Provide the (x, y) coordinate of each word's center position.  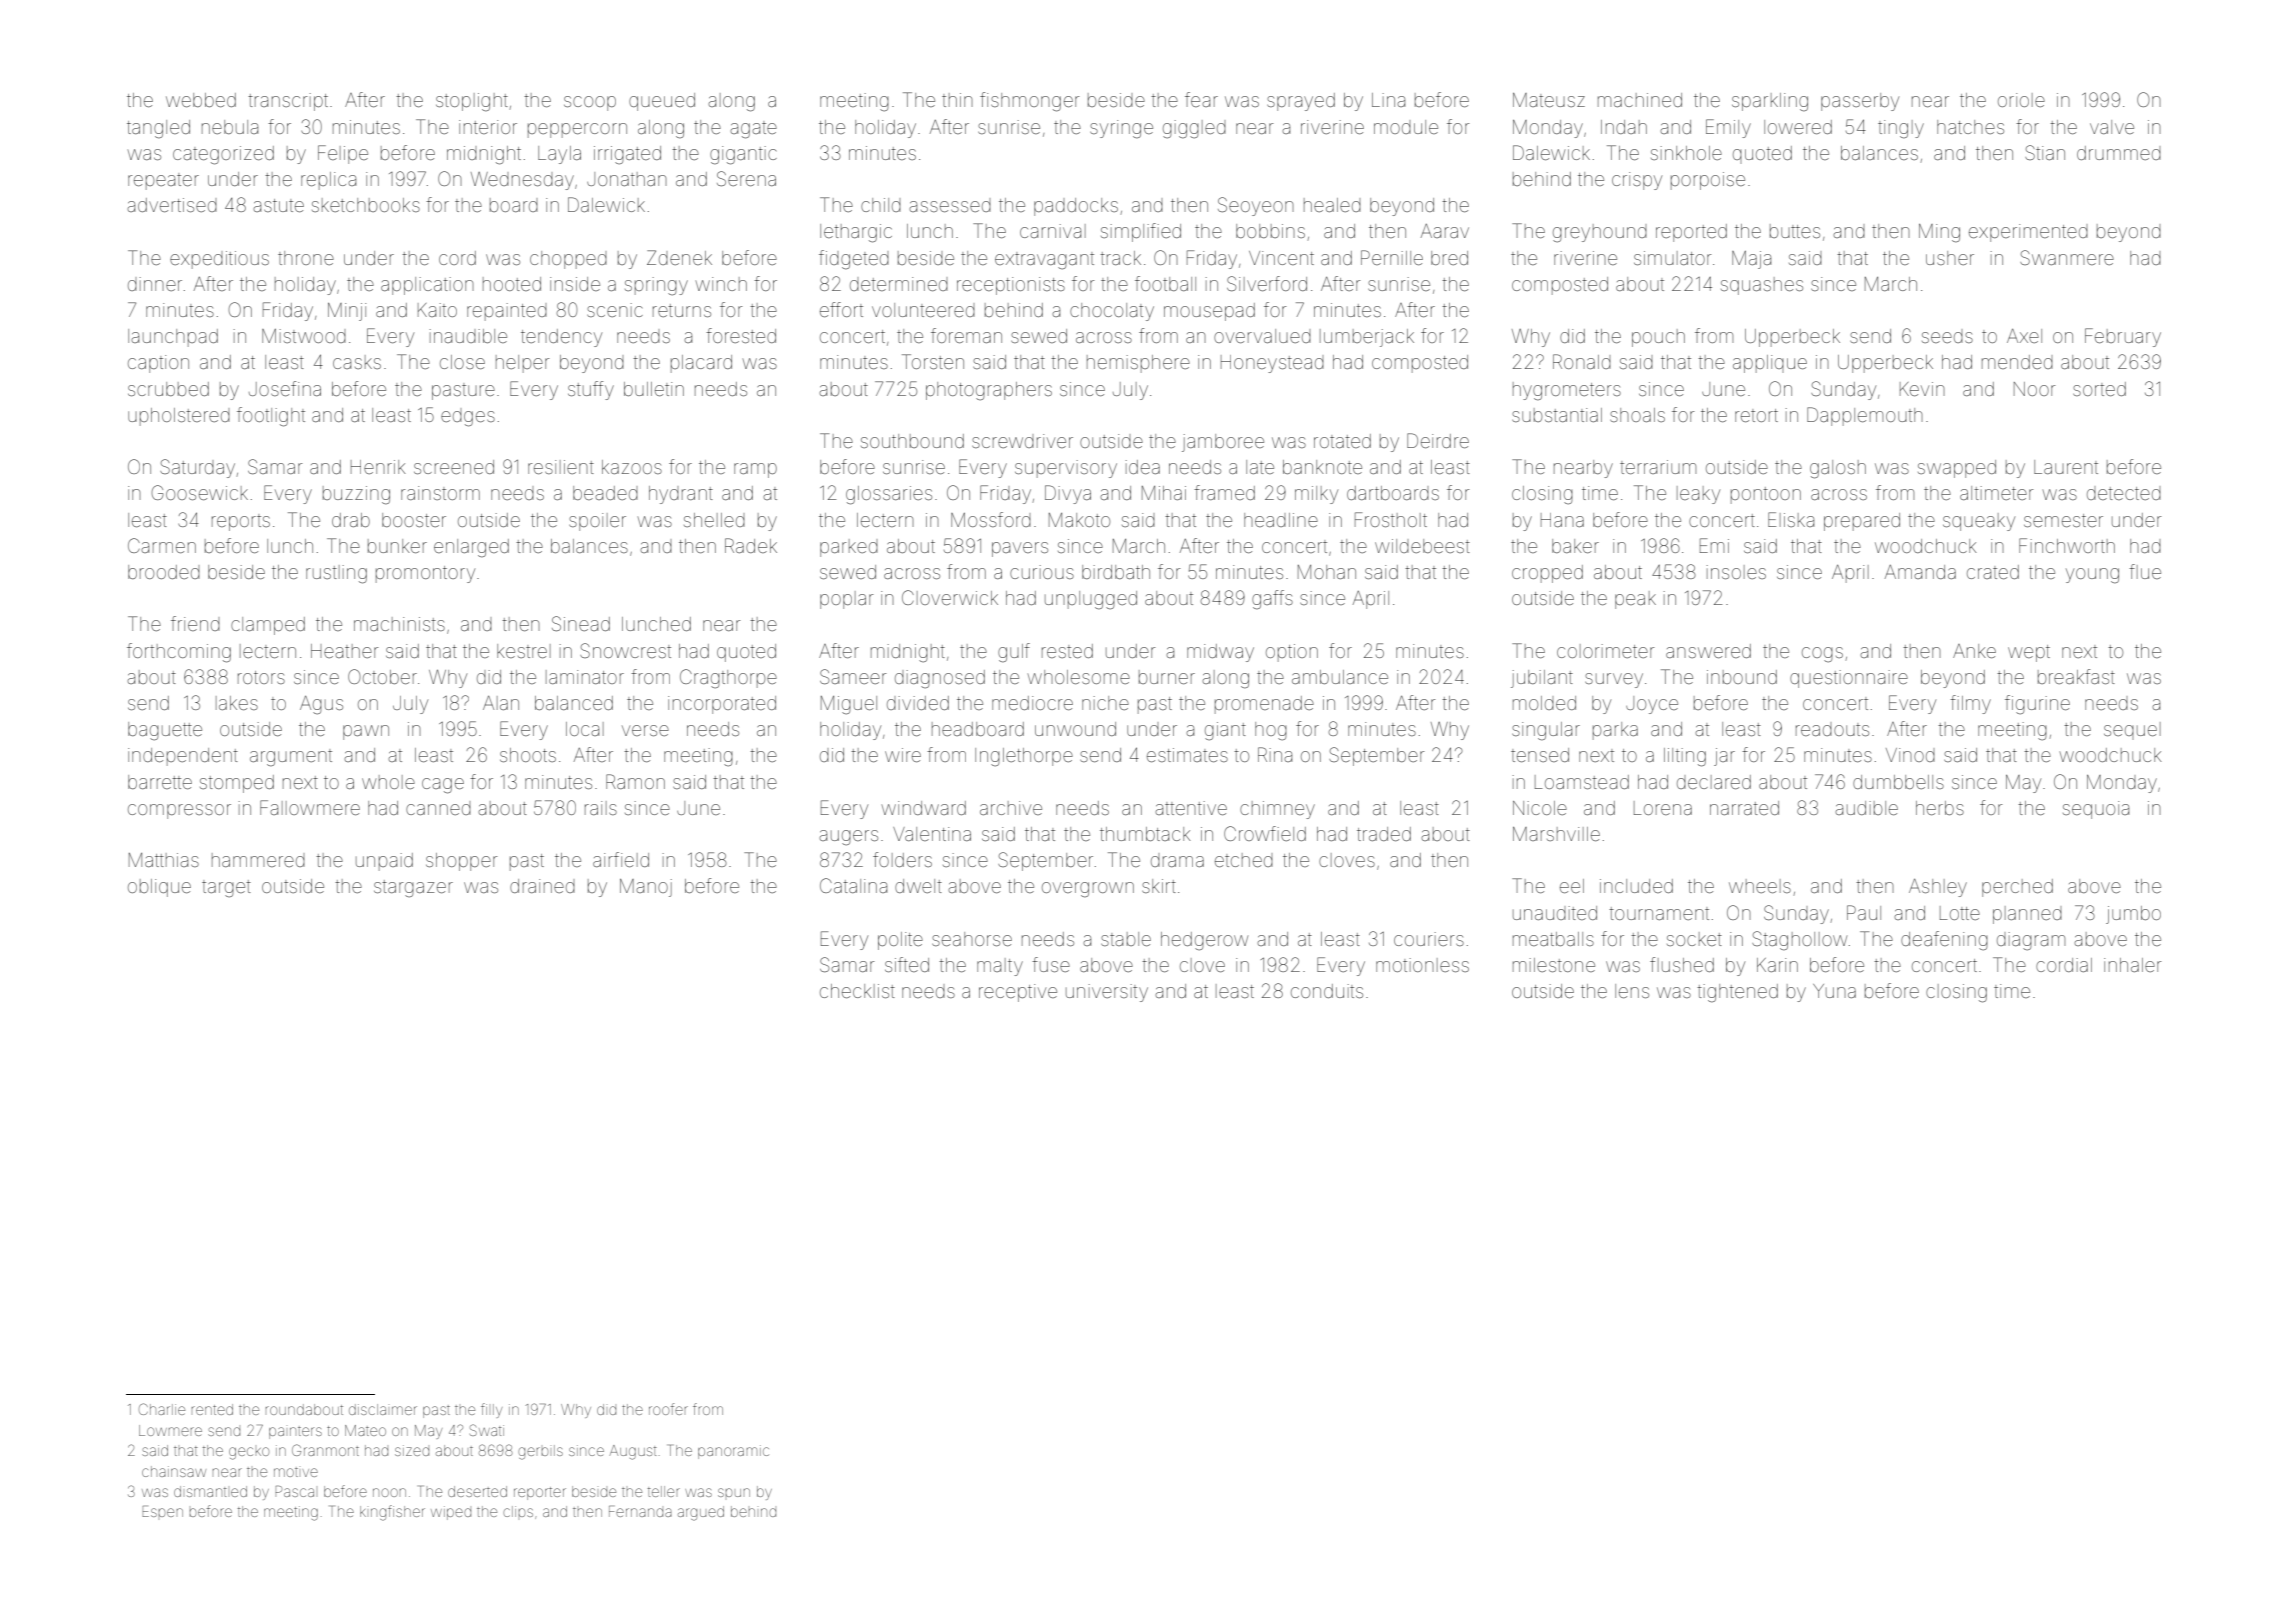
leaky (1698, 495)
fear (1201, 99)
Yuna (1834, 991)
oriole (2021, 100)
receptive (1018, 993)
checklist (857, 991)
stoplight (472, 102)
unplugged (1091, 600)
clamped (268, 626)
